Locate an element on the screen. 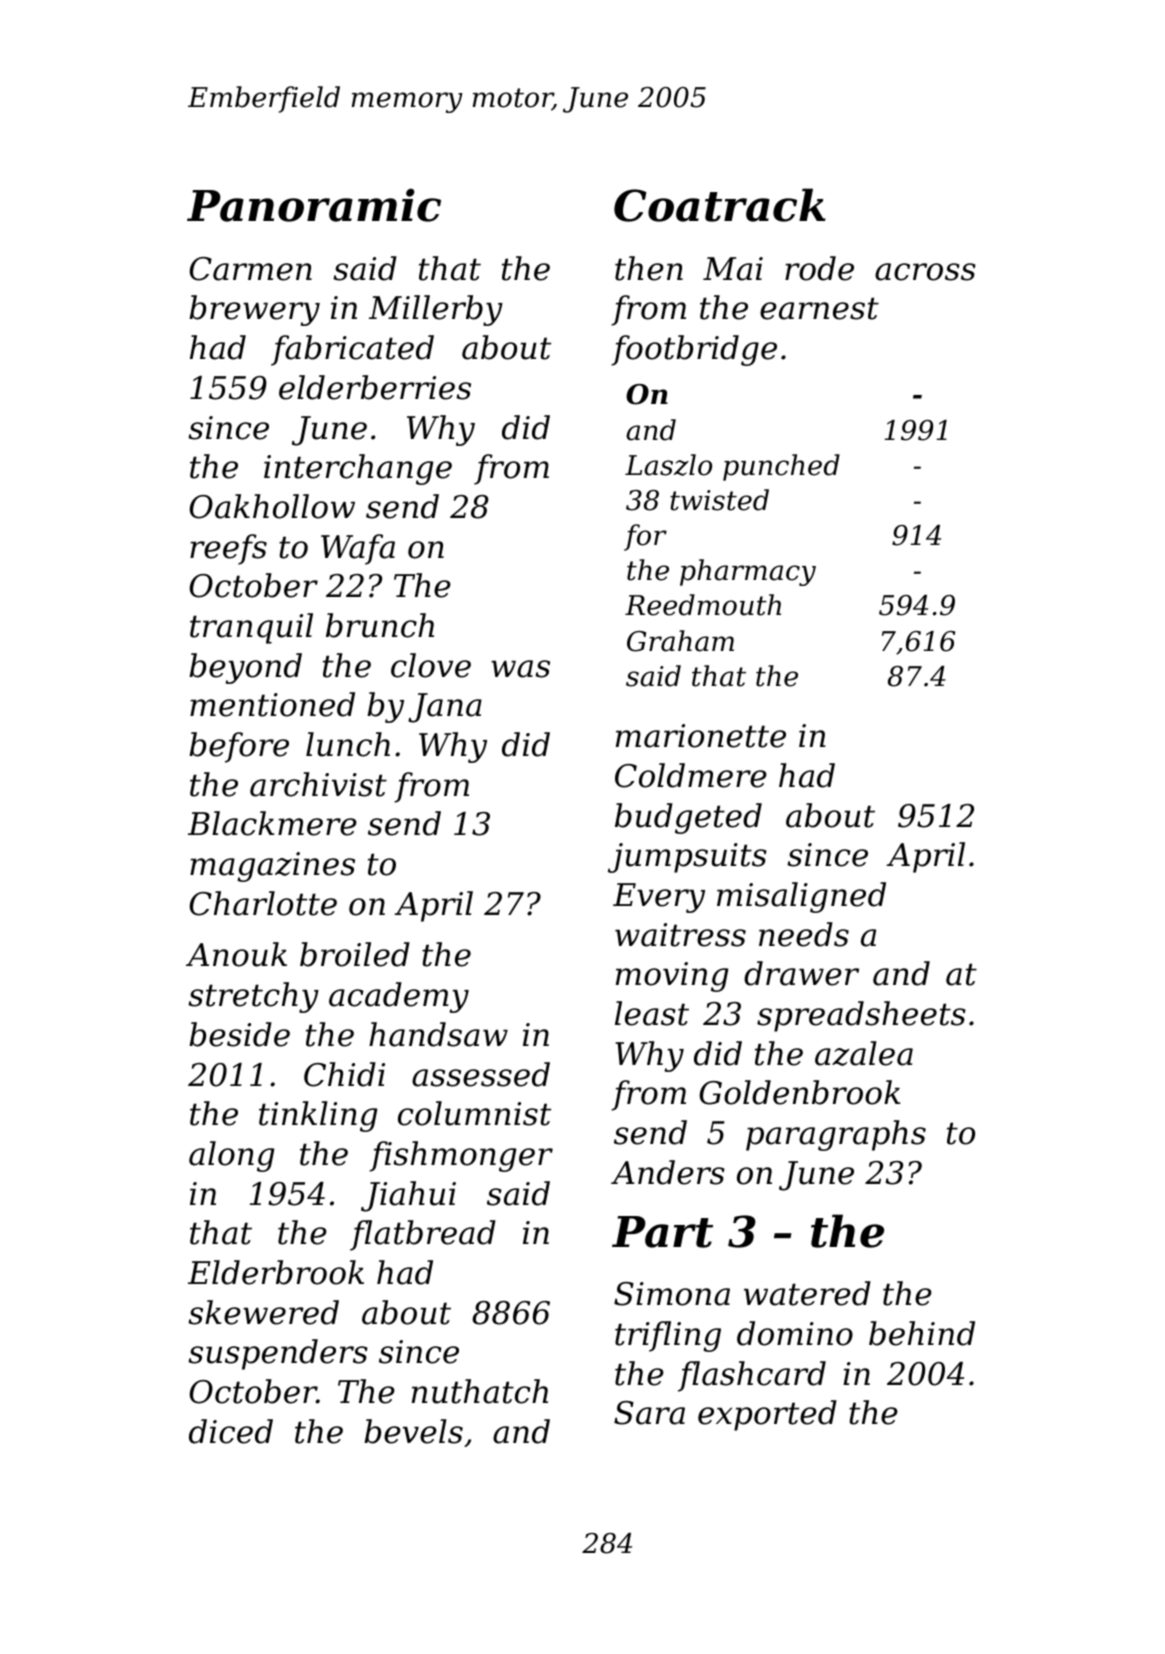 This screenshot has height=1654, width=1165. misaligned is located at coordinates (801, 897).
